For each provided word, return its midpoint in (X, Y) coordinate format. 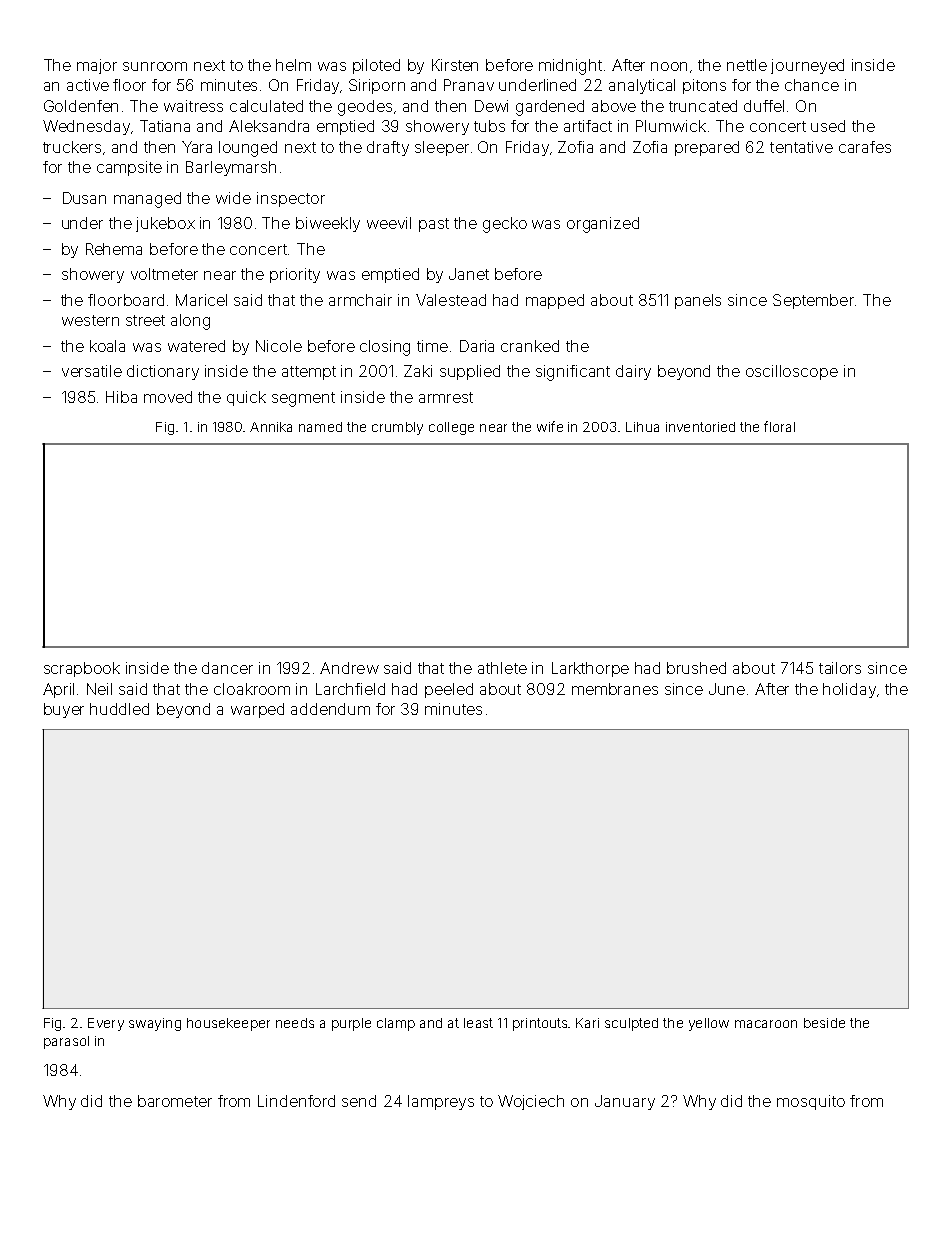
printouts (540, 1024)
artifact (588, 126)
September (813, 301)
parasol (66, 1042)
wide (233, 198)
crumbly (397, 428)
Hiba (121, 397)
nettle (747, 65)
